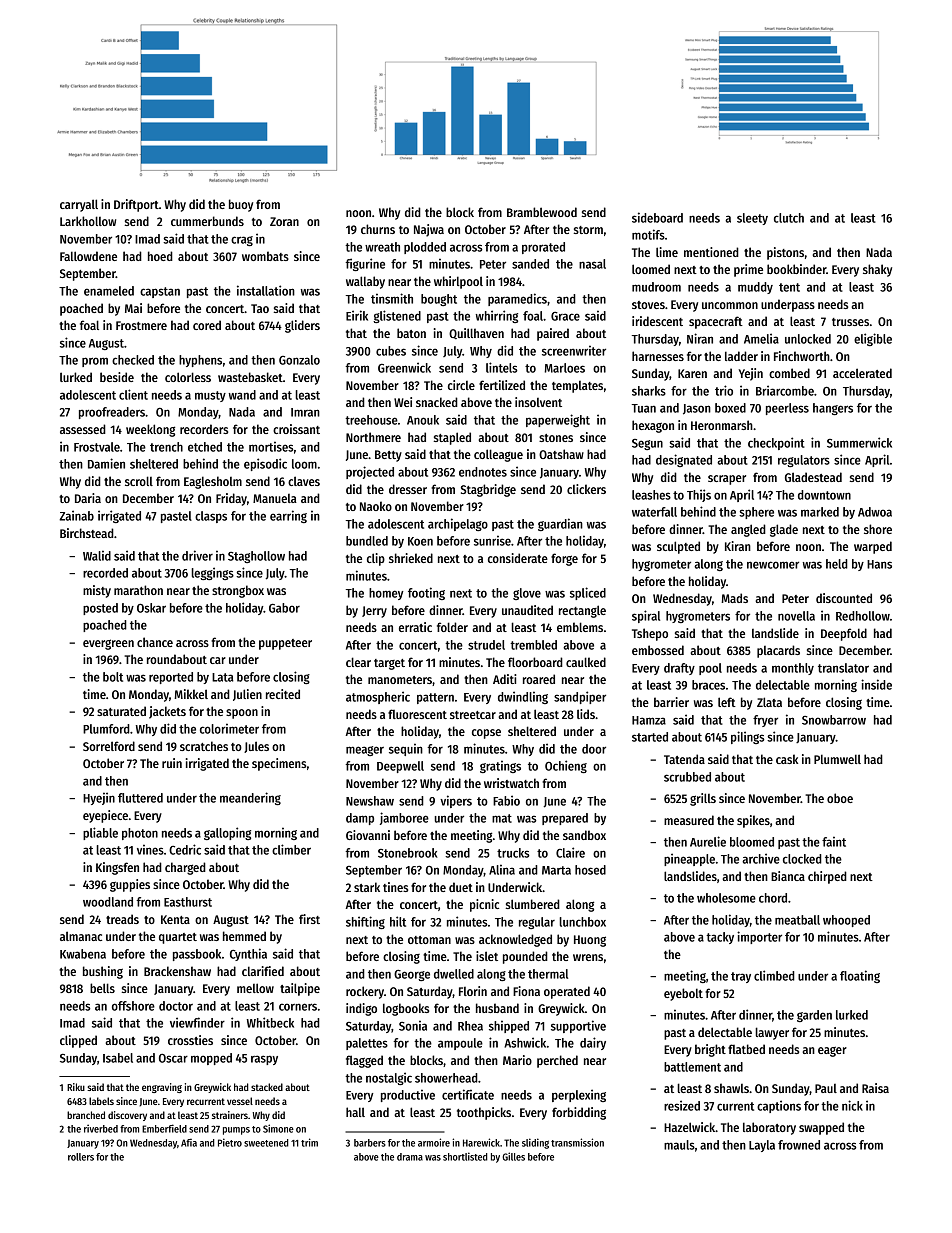 The image size is (952, 1233). What do you see at coordinates (542, 212) in the screenshot?
I see `Bramblewood` at bounding box center [542, 212].
